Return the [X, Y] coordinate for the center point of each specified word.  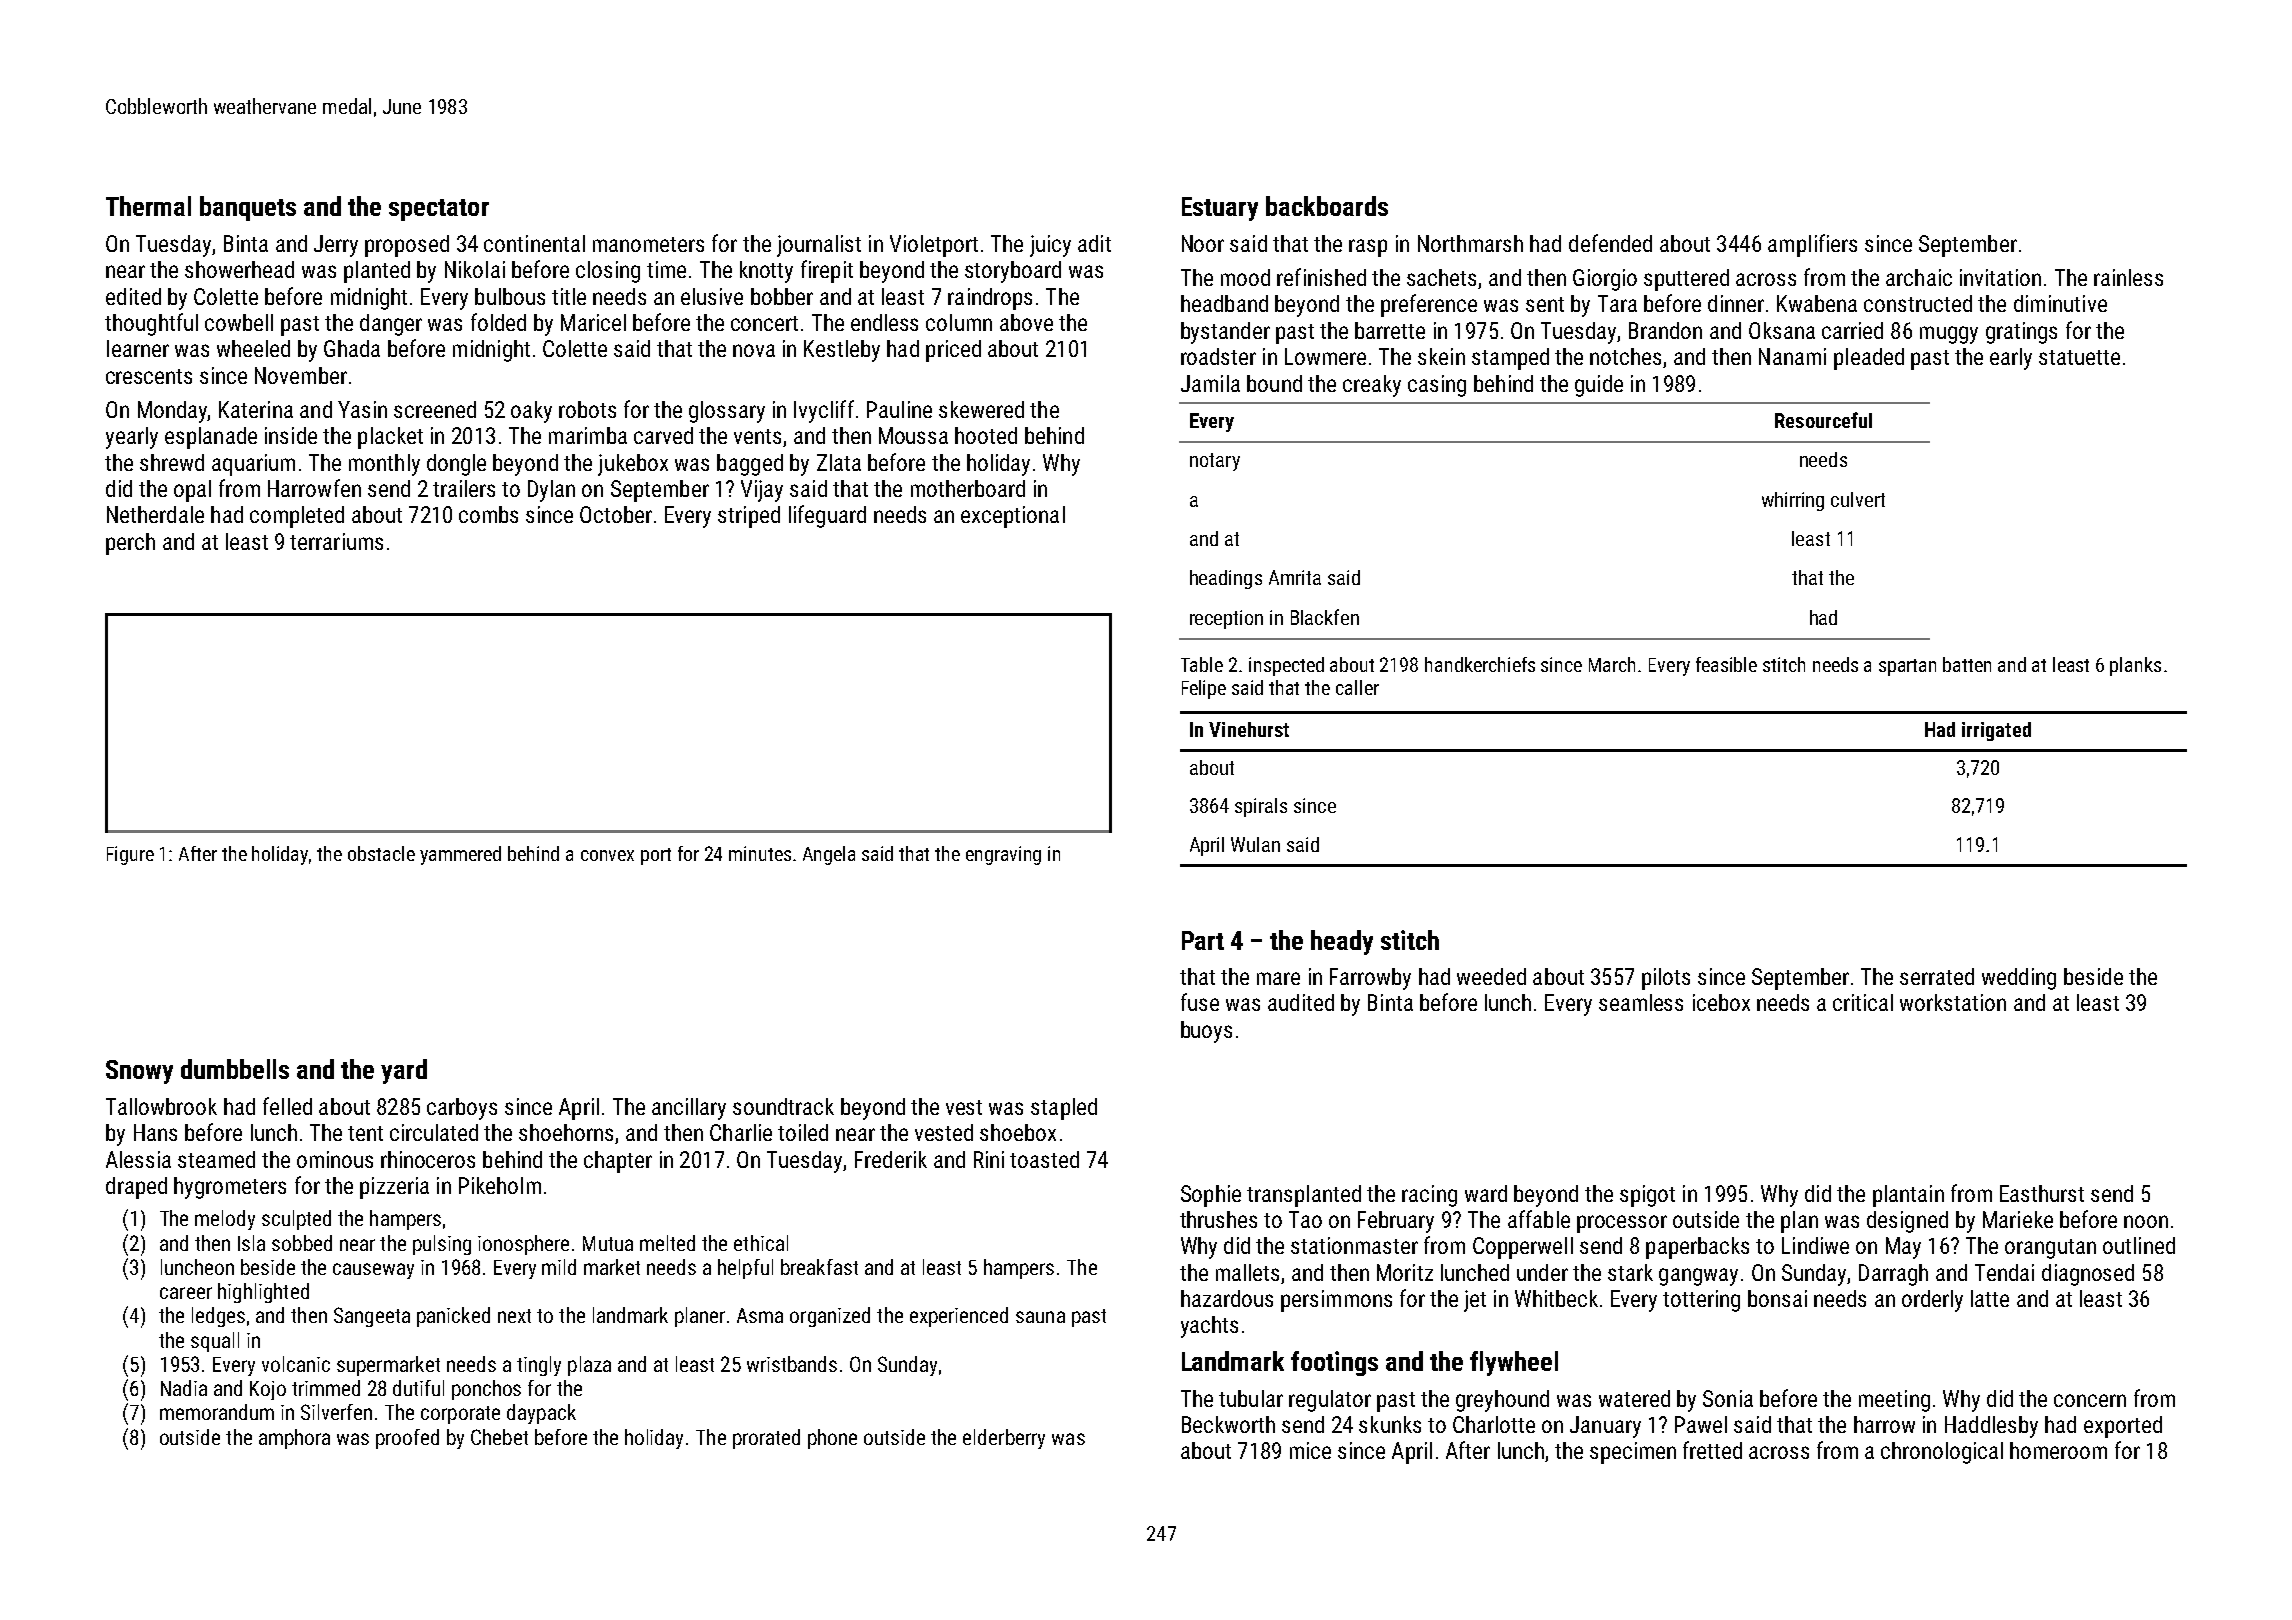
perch [130, 544]
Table [1202, 664]
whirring [1793, 501]
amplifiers [1812, 245]
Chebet [499, 1437]
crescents [149, 376]
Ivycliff [824, 411]
